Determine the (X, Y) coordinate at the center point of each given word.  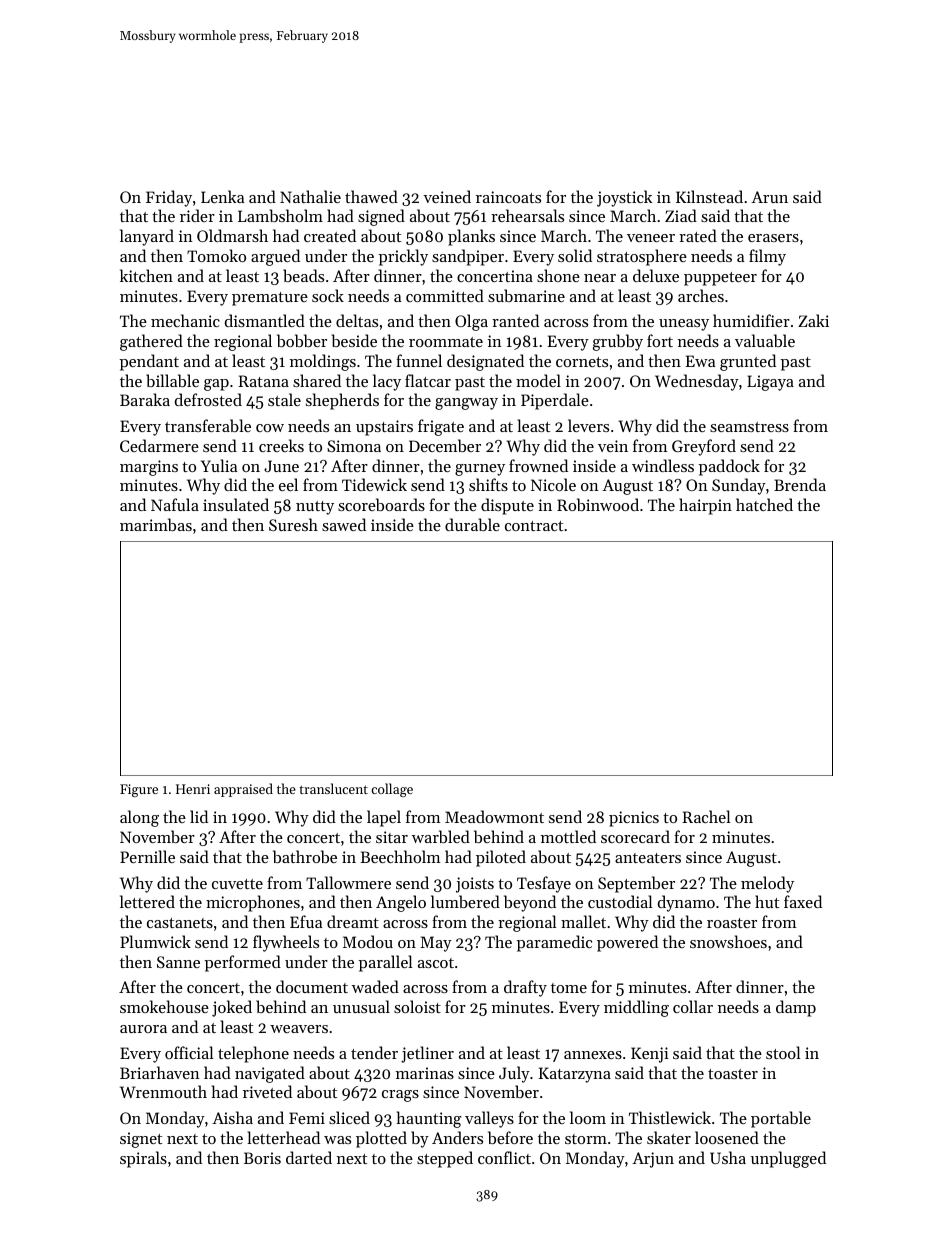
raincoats (508, 197)
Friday (169, 198)
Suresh (293, 524)
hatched (764, 504)
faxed (803, 901)
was (337, 1140)
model (538, 380)
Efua (306, 921)
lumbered (465, 901)
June (281, 466)
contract (534, 526)
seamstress (749, 427)
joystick (624, 198)
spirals (143, 1159)
